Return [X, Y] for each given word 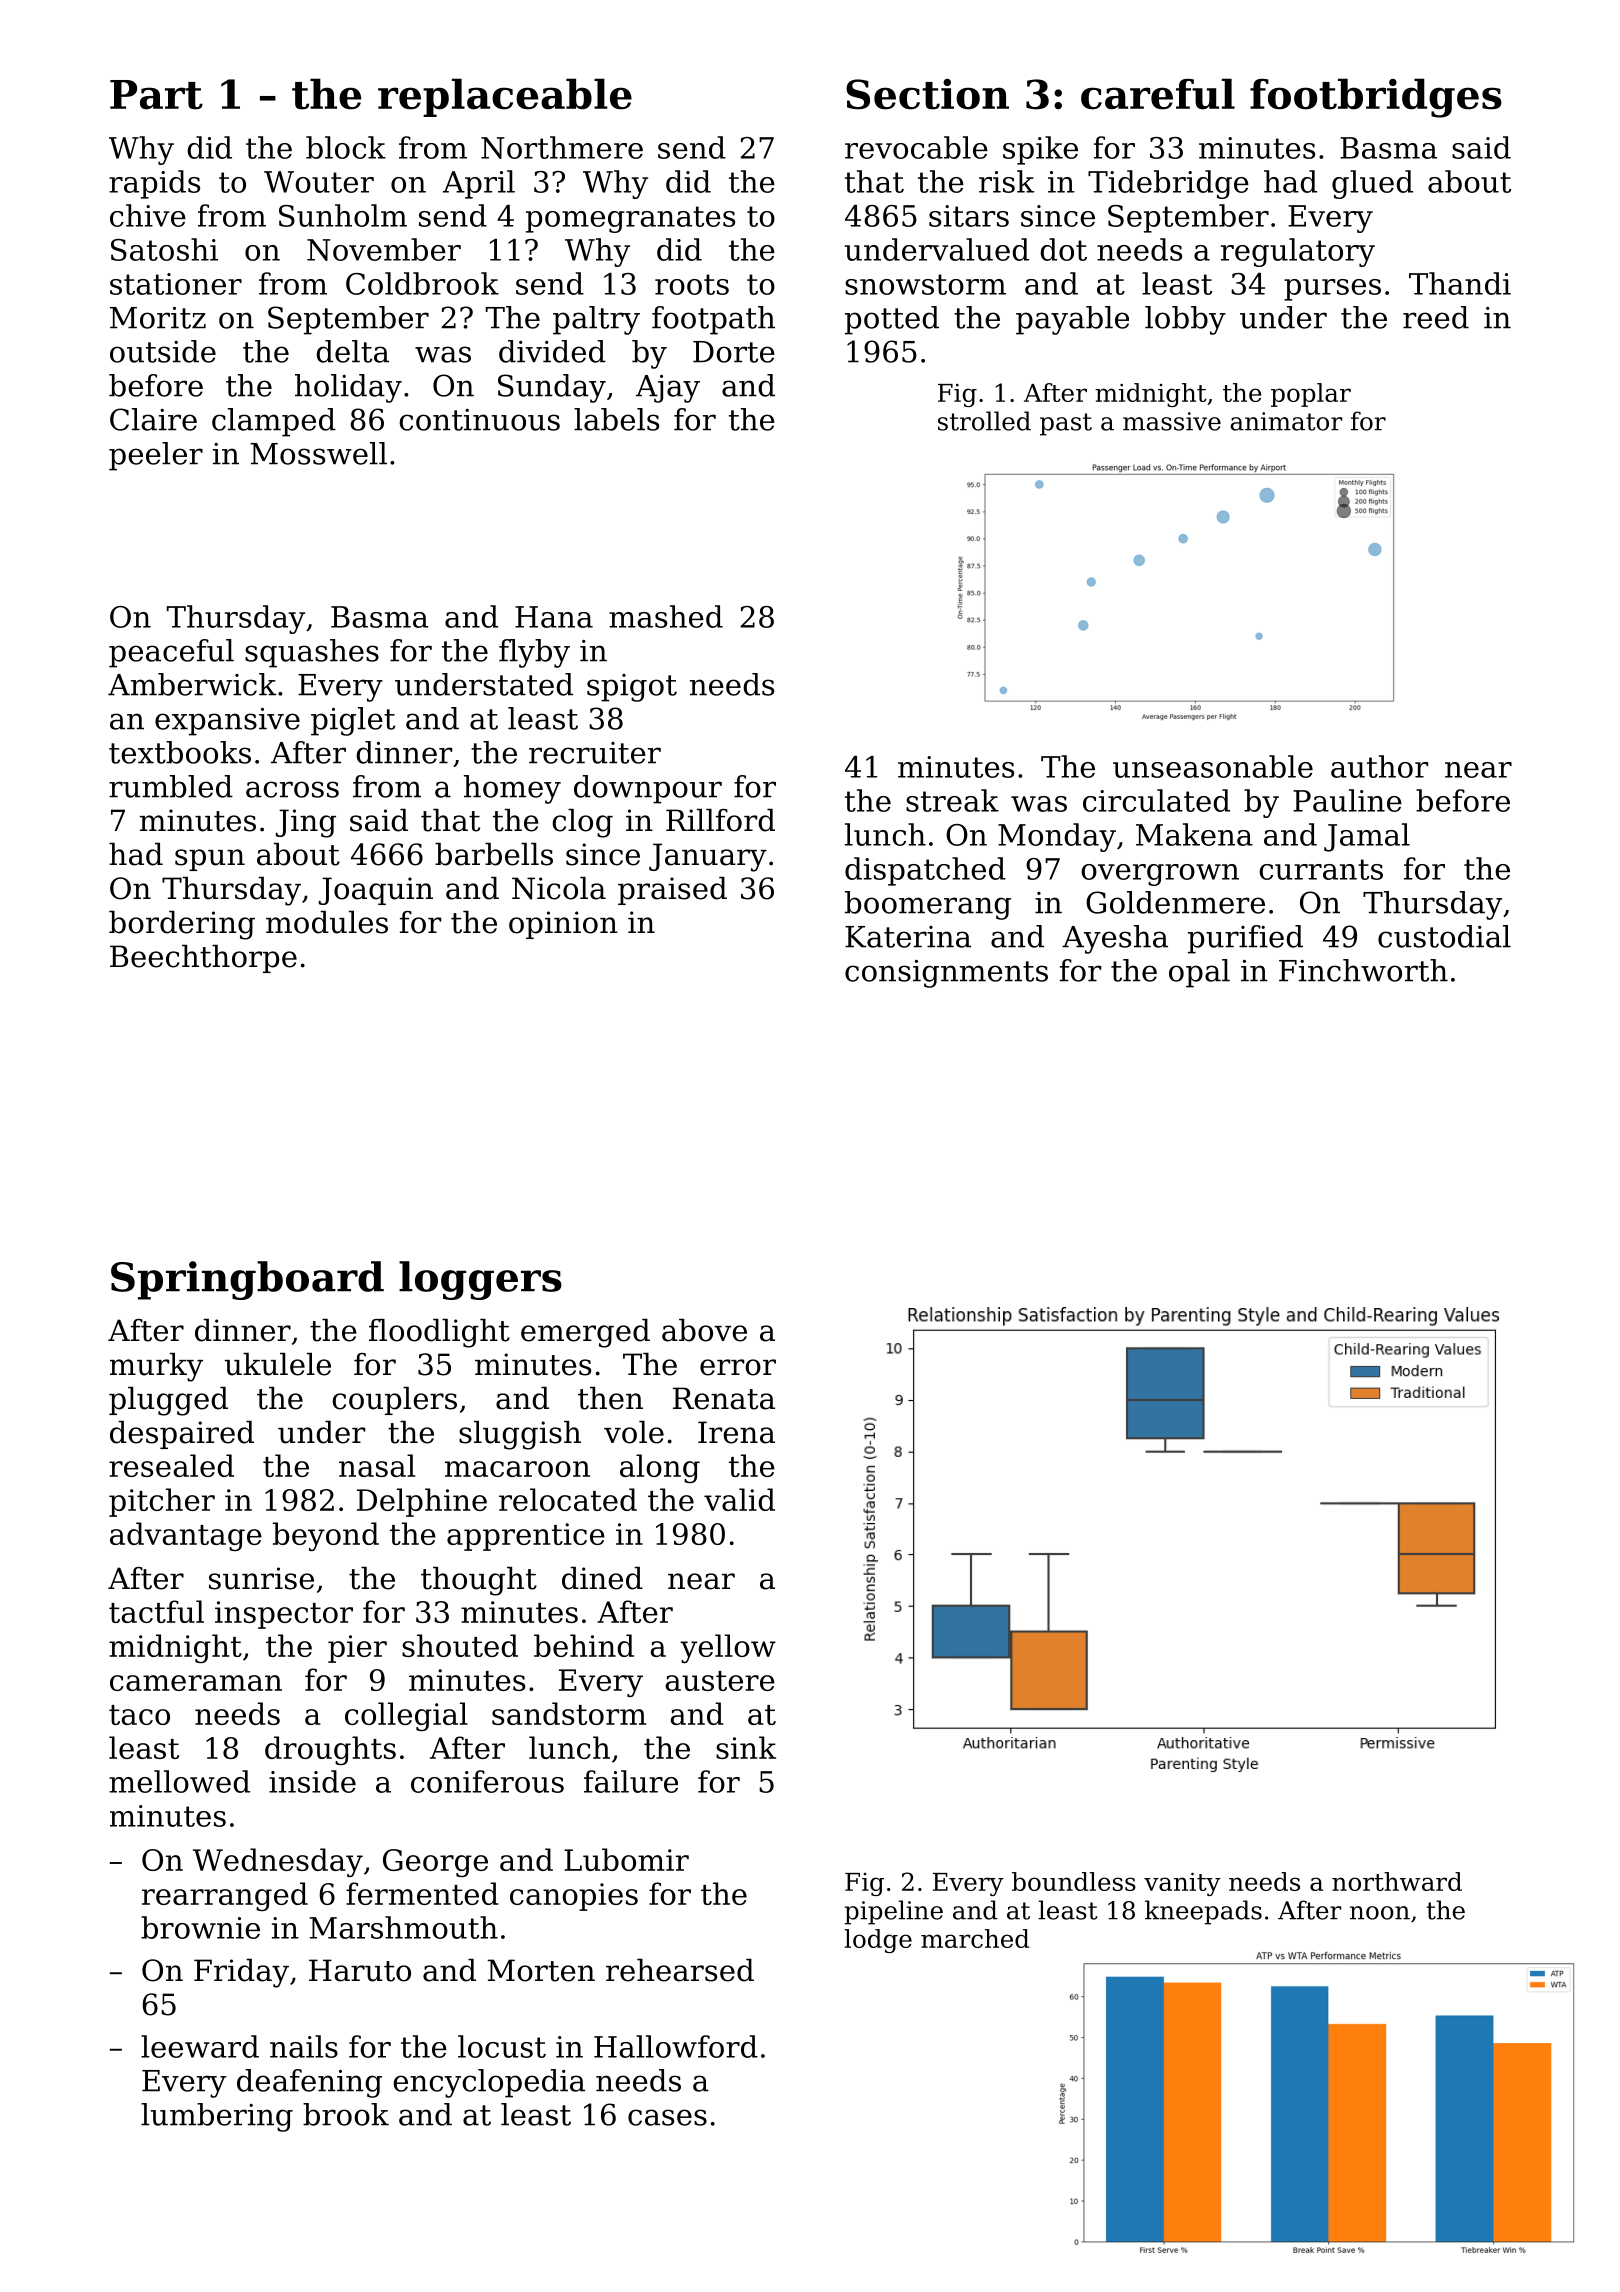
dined [602, 1578]
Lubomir [626, 1859]
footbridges [1376, 98]
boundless [1074, 1881]
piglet [353, 721]
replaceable [505, 97]
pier [357, 1649]
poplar [1311, 395]
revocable [916, 147]
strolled [984, 421]
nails [304, 2046]
